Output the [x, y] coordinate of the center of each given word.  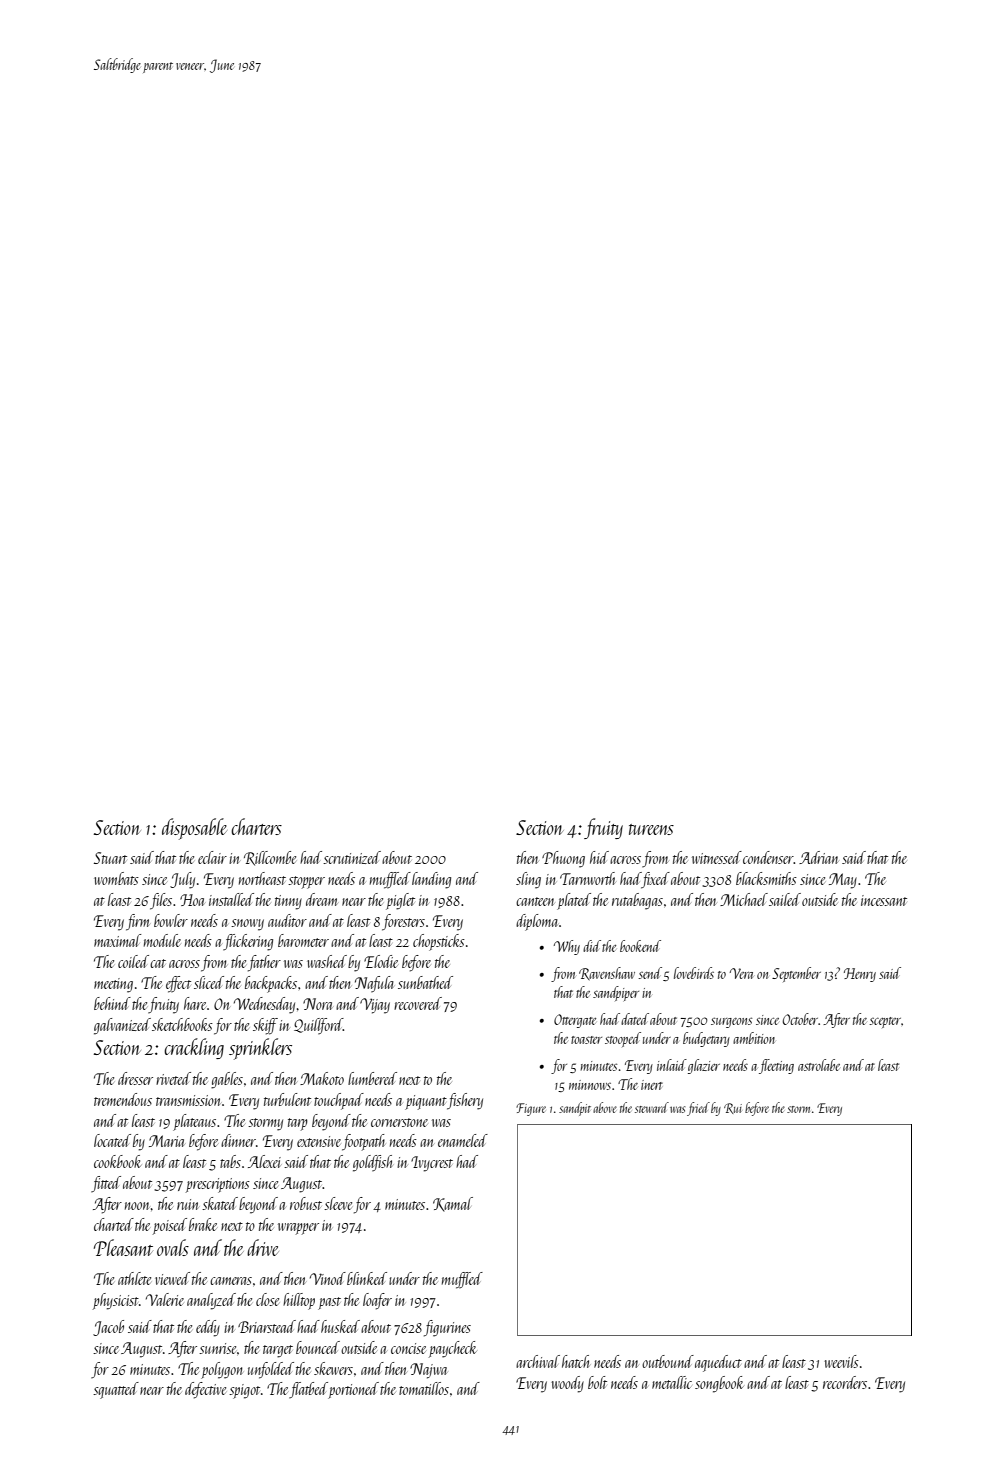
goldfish [372, 1163]
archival [538, 1361]
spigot [244, 1391]
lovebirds [694, 973]
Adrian [819, 857]
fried [698, 1109]
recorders [845, 1382]
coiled [133, 961]
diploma [537, 922]
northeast [262, 878]
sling [528, 880]
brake [203, 1224]
